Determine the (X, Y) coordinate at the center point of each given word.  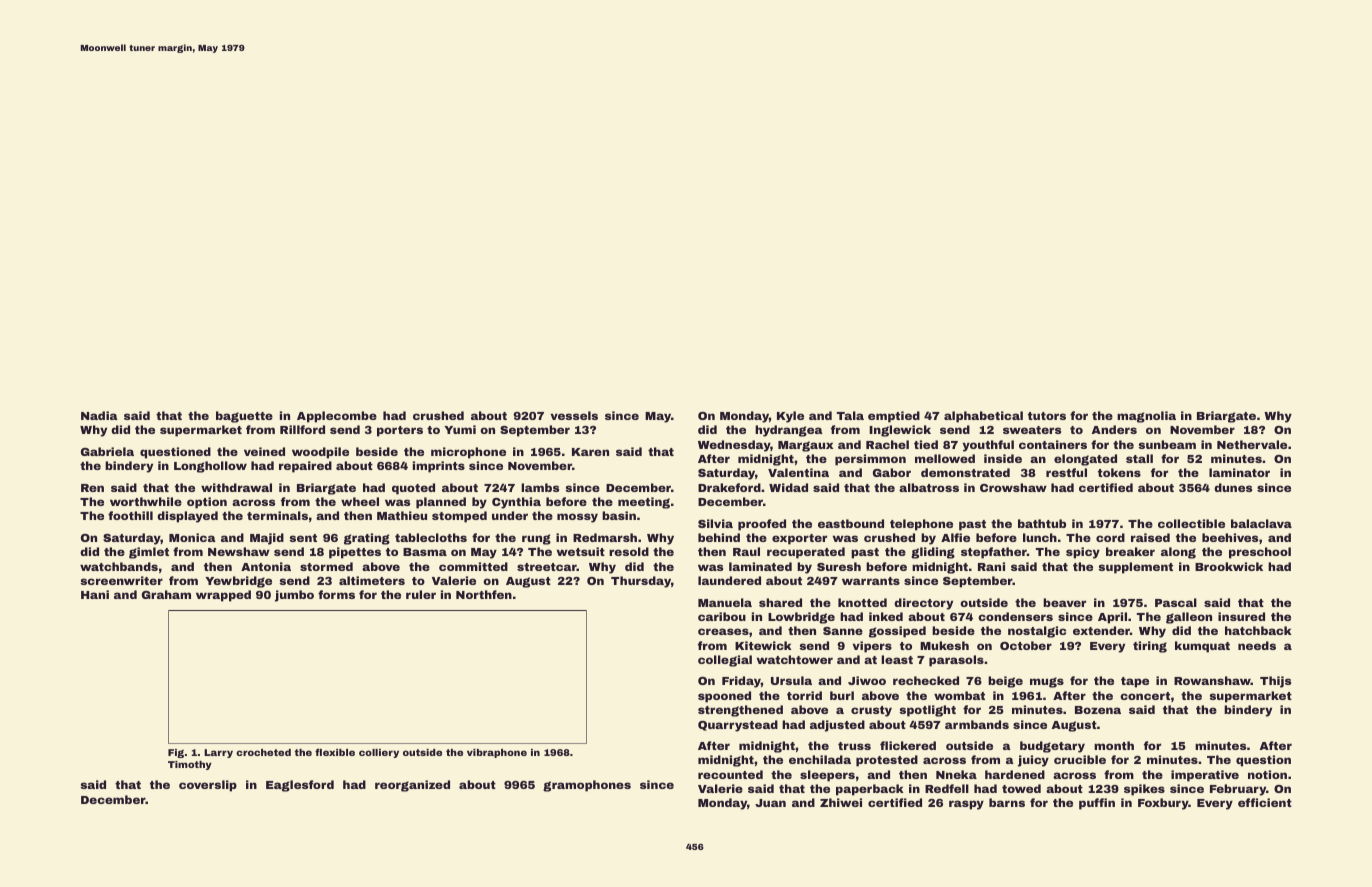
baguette (244, 417)
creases (723, 631)
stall (1139, 458)
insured (1241, 616)
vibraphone (497, 753)
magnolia (1146, 417)
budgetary (1052, 747)
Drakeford (729, 487)
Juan (770, 803)
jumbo (294, 596)
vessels (574, 415)
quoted (413, 489)
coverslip (208, 786)
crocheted (263, 752)
